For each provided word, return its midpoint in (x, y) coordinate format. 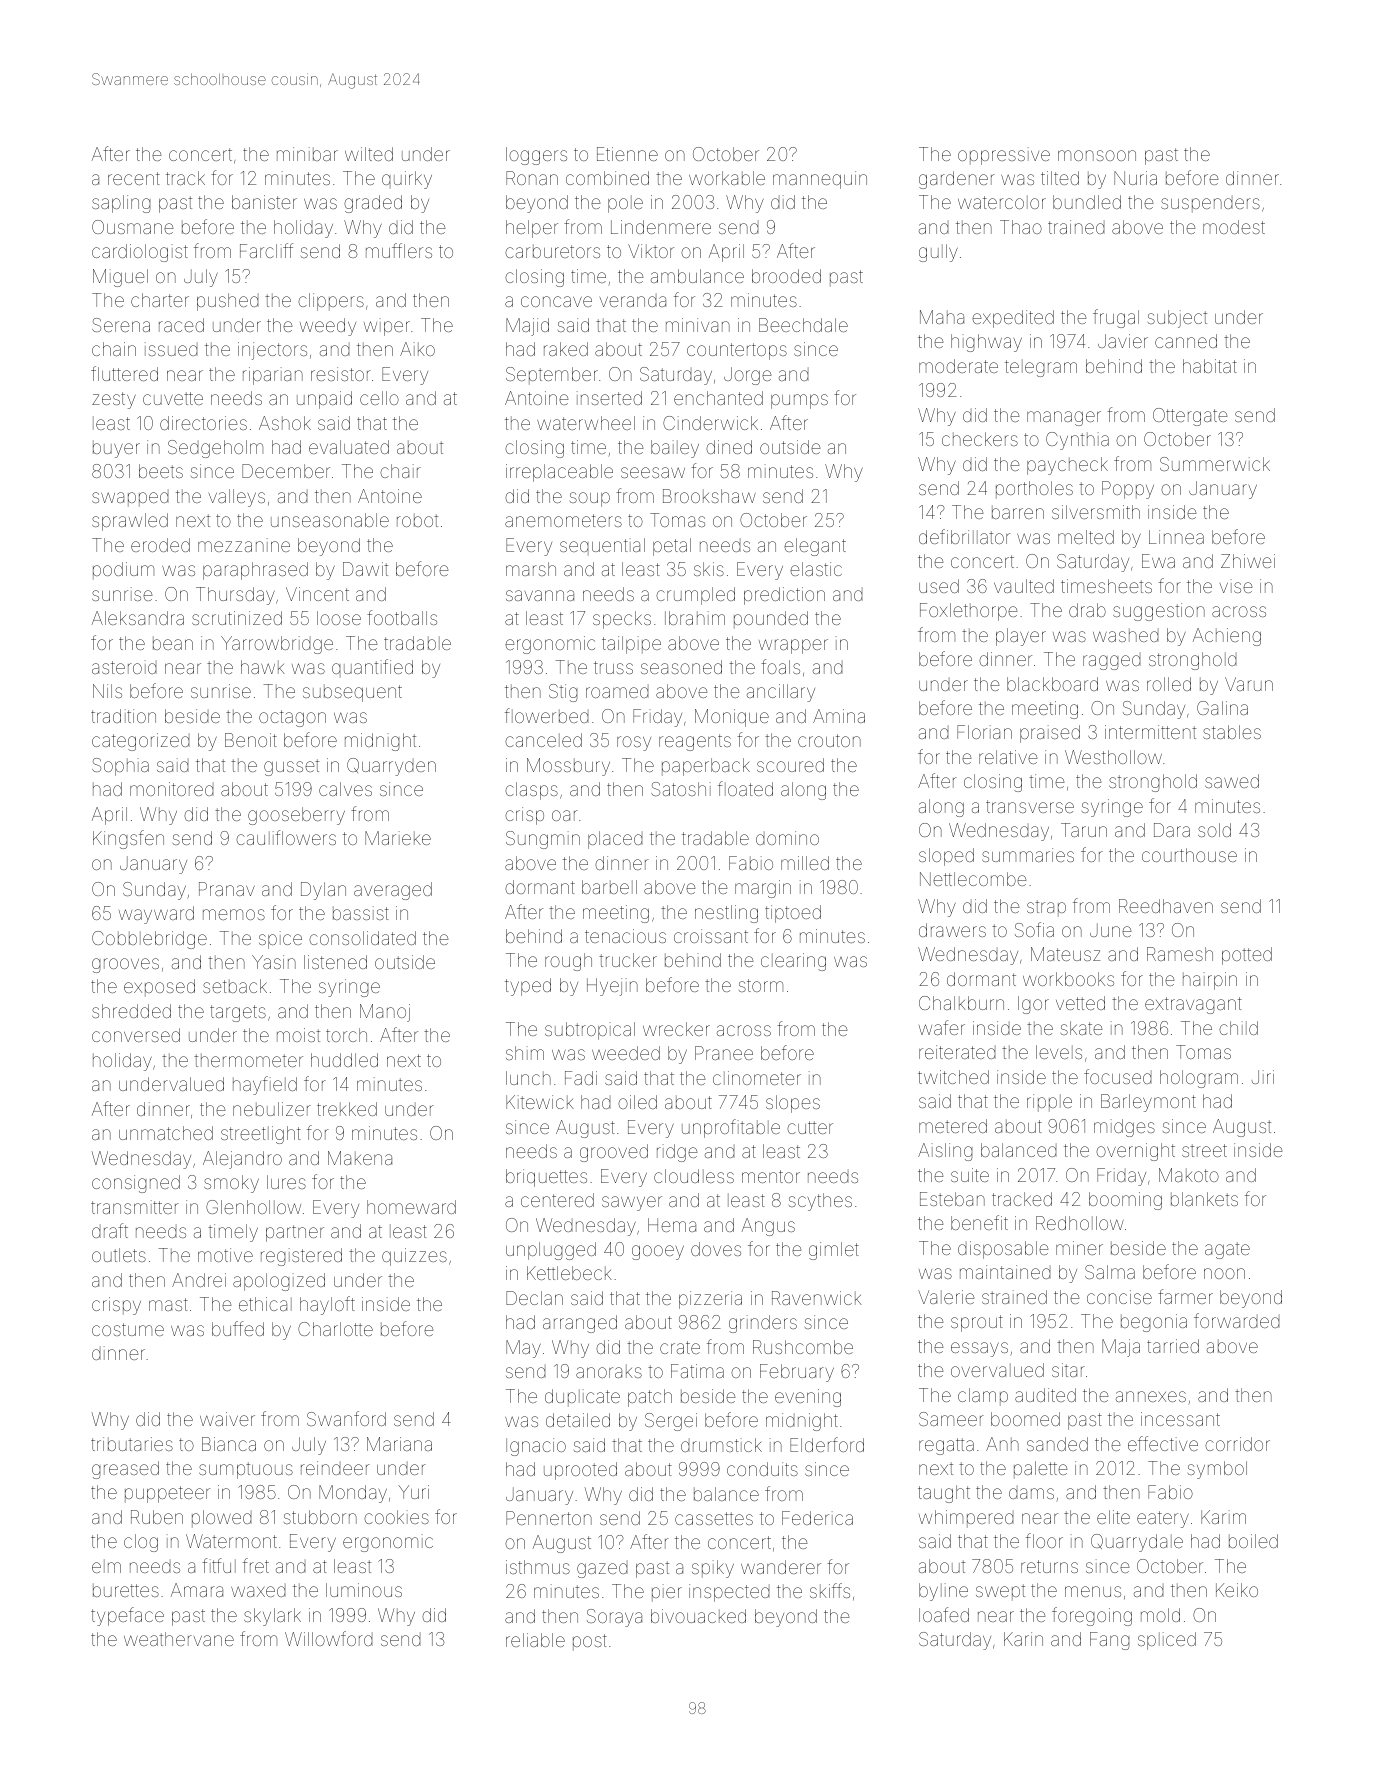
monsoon (1097, 155)
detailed (578, 1420)
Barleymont (1148, 1103)
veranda (633, 300)
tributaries (132, 1444)
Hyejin (612, 987)
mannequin (820, 180)
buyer (116, 449)
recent (134, 178)
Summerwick (1215, 464)
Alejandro (242, 1160)
